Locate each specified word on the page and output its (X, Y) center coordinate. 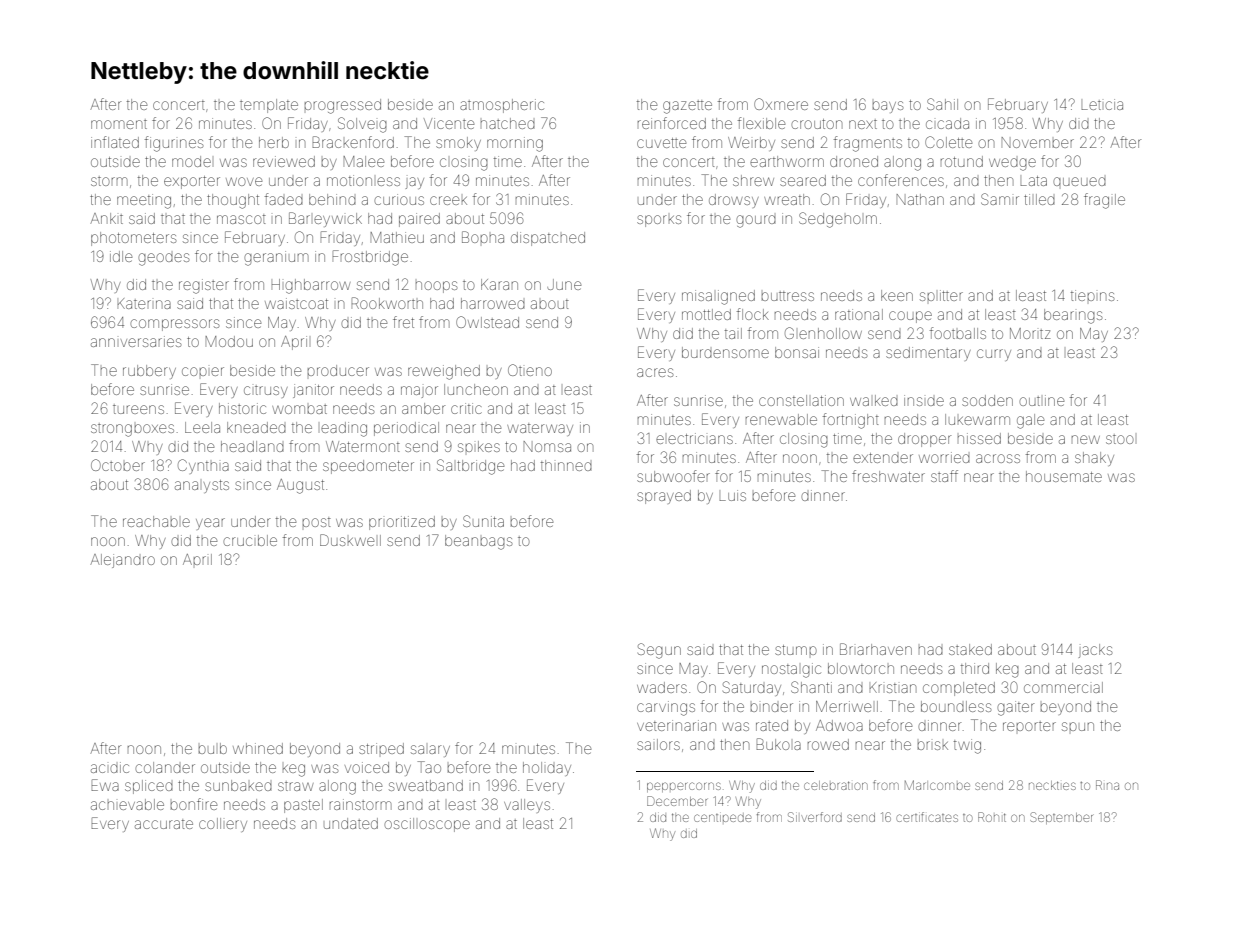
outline (1041, 400)
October (118, 465)
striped (381, 748)
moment (119, 124)
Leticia (1102, 104)
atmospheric (502, 106)
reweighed (444, 372)
